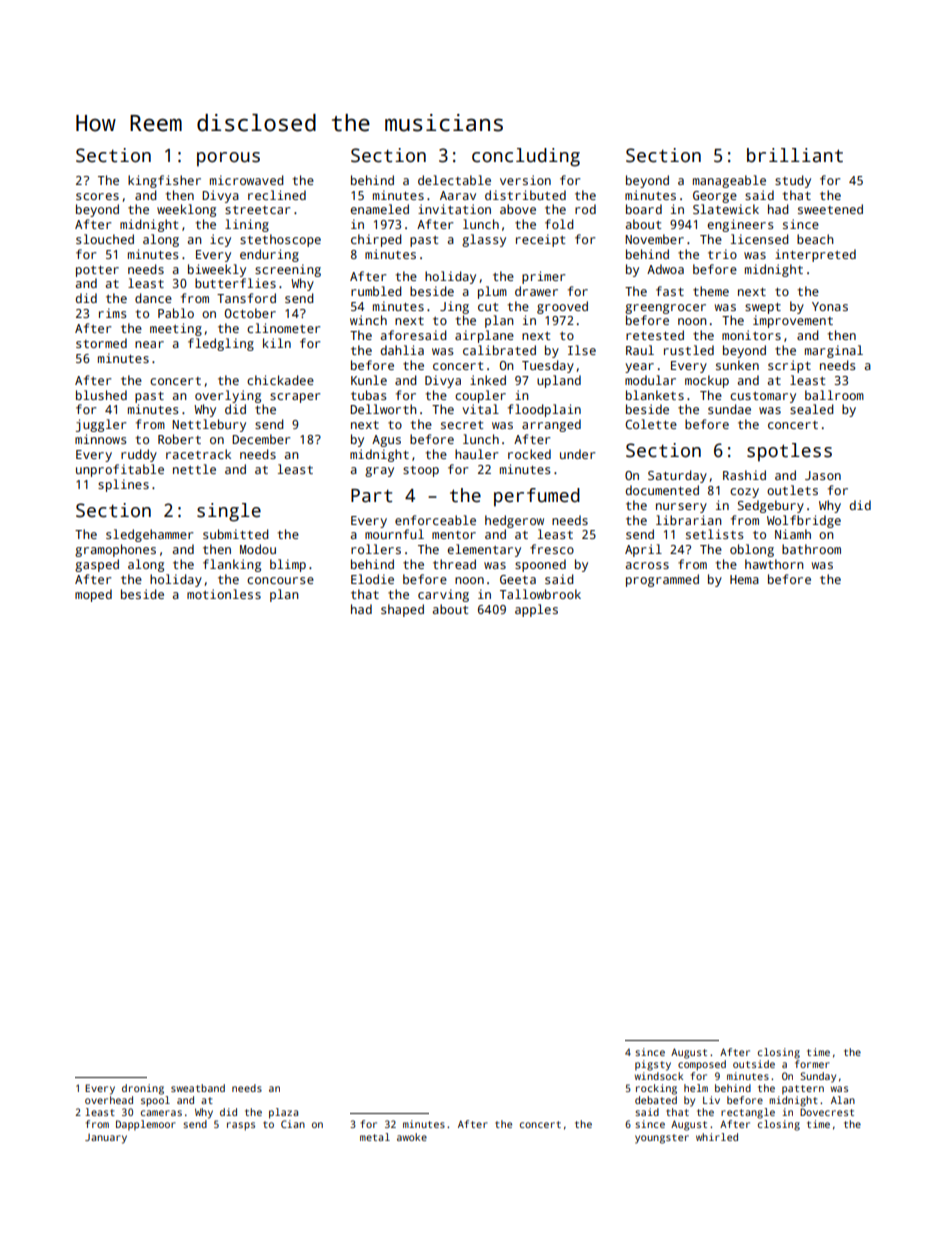  I want to click on whirled, so click(717, 1137).
